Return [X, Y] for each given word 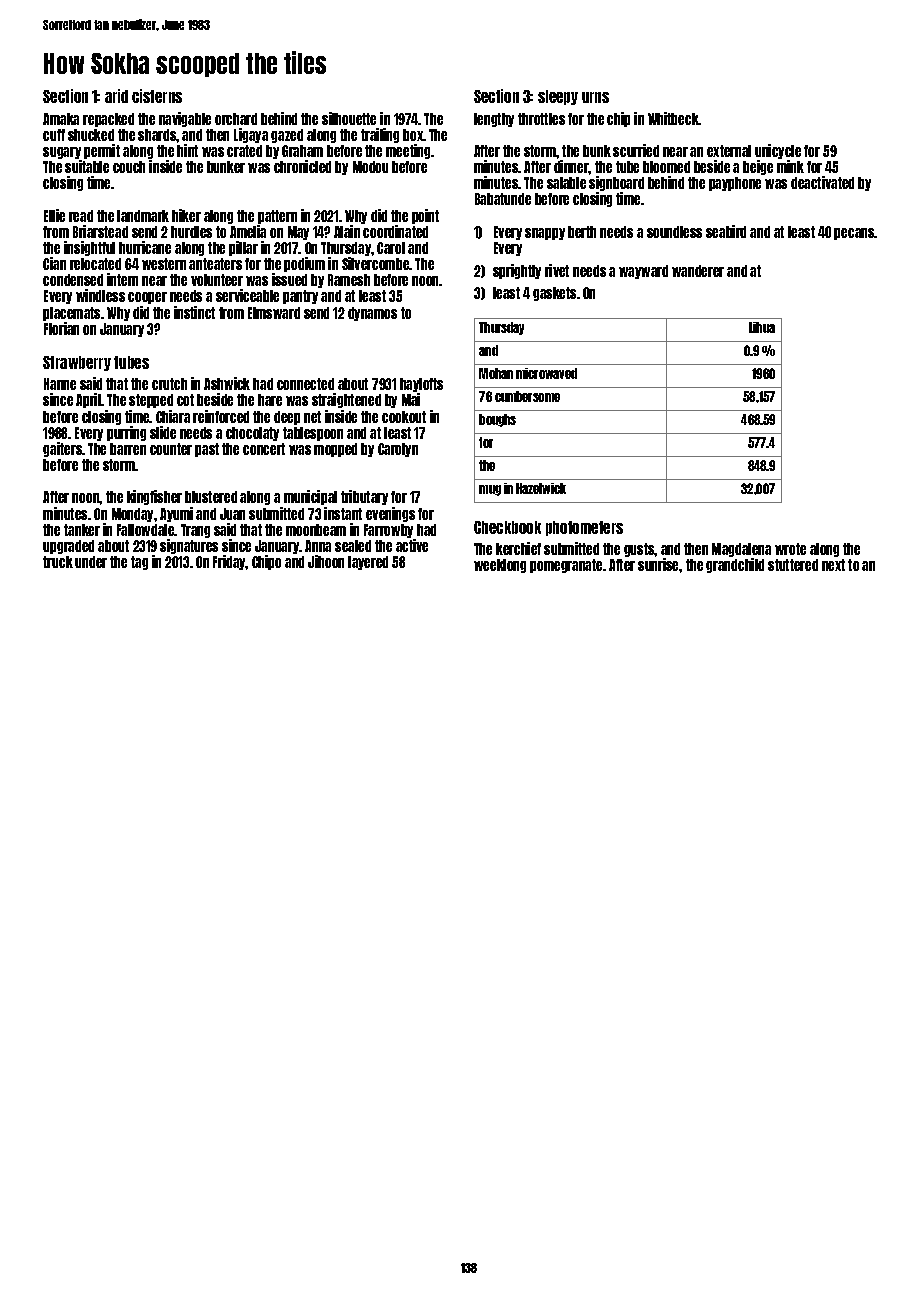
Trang [195, 531]
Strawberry [77, 363]
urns [595, 97]
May [298, 233]
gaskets [554, 294]
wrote [790, 549]
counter [171, 449]
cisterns [157, 96]
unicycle [778, 151]
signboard [616, 183]
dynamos [372, 314]
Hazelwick [541, 488]
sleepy [558, 97]
